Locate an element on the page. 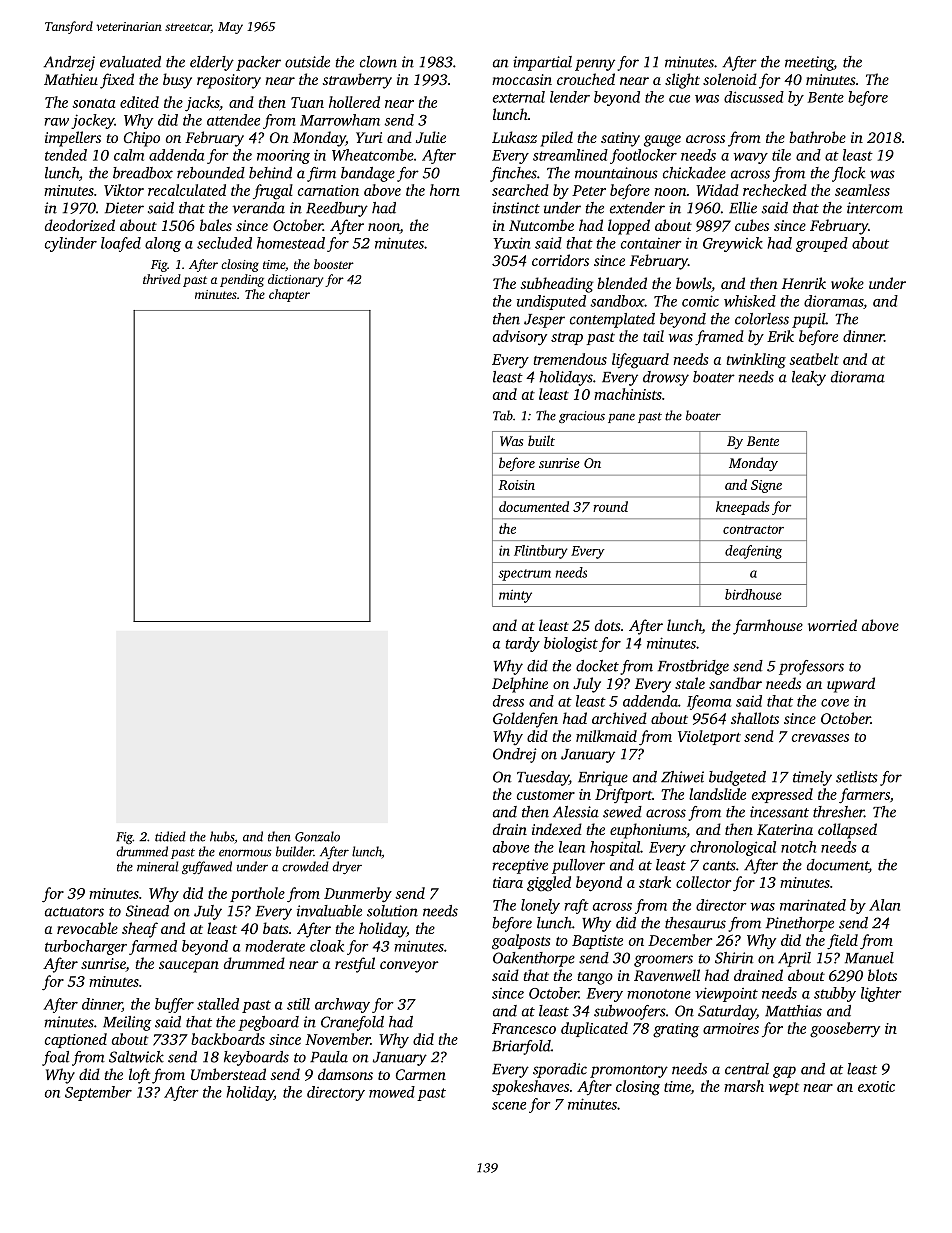 The image size is (952, 1233). discussed is located at coordinates (754, 97).
